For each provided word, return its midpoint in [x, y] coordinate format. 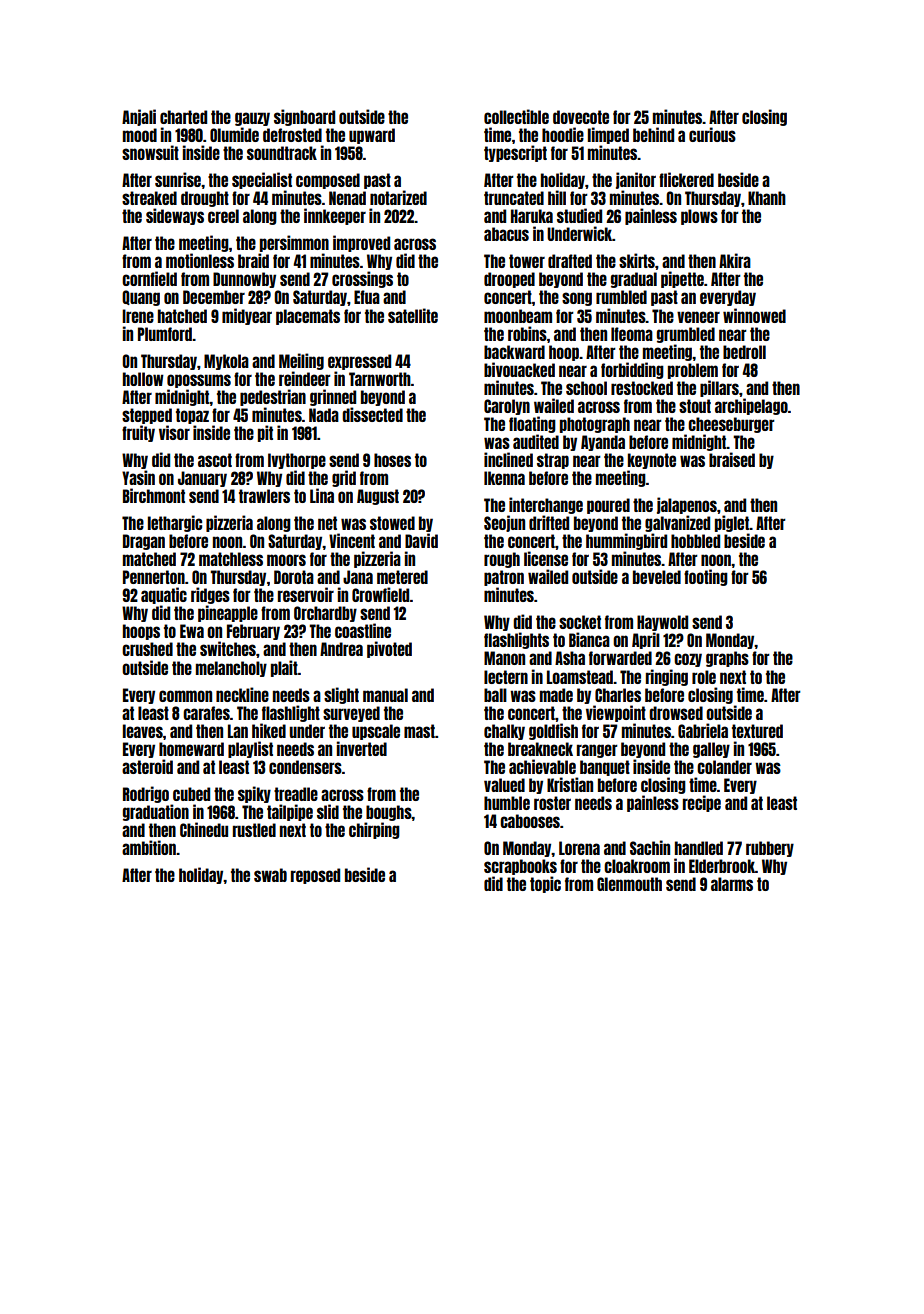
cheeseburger [731, 425]
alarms [732, 884]
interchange [546, 505]
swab [270, 875]
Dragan [144, 542]
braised [732, 459]
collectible [516, 116]
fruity [138, 433]
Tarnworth [380, 379]
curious [712, 134]
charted [183, 117]
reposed [315, 876]
